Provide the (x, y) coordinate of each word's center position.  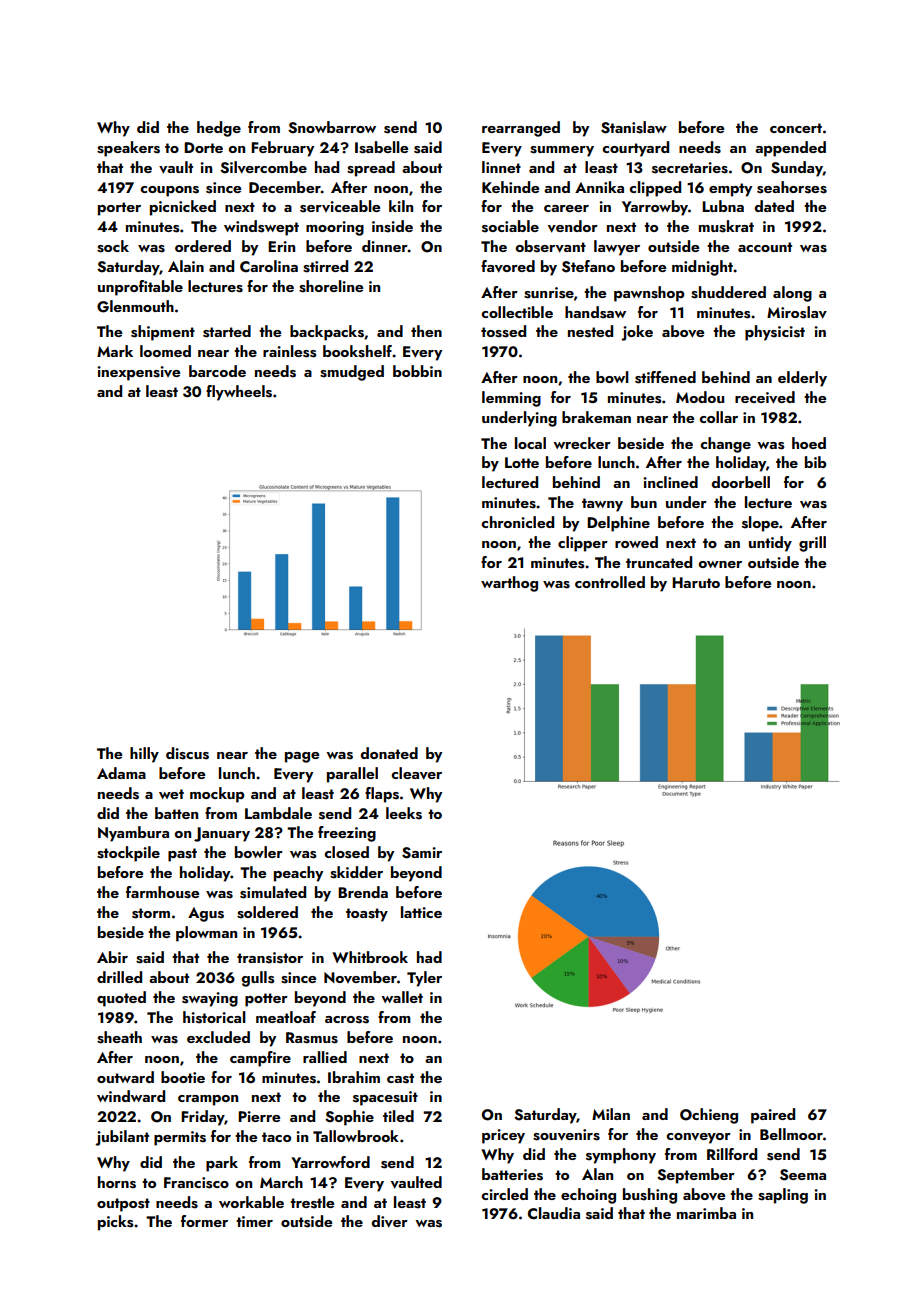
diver (389, 1221)
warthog (509, 584)
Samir (422, 853)
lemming (511, 399)
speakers (128, 149)
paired (773, 1116)
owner (720, 564)
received (765, 397)
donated (389, 753)
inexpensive (138, 373)
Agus (206, 914)
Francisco (196, 1183)
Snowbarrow (332, 127)
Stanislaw (634, 127)
